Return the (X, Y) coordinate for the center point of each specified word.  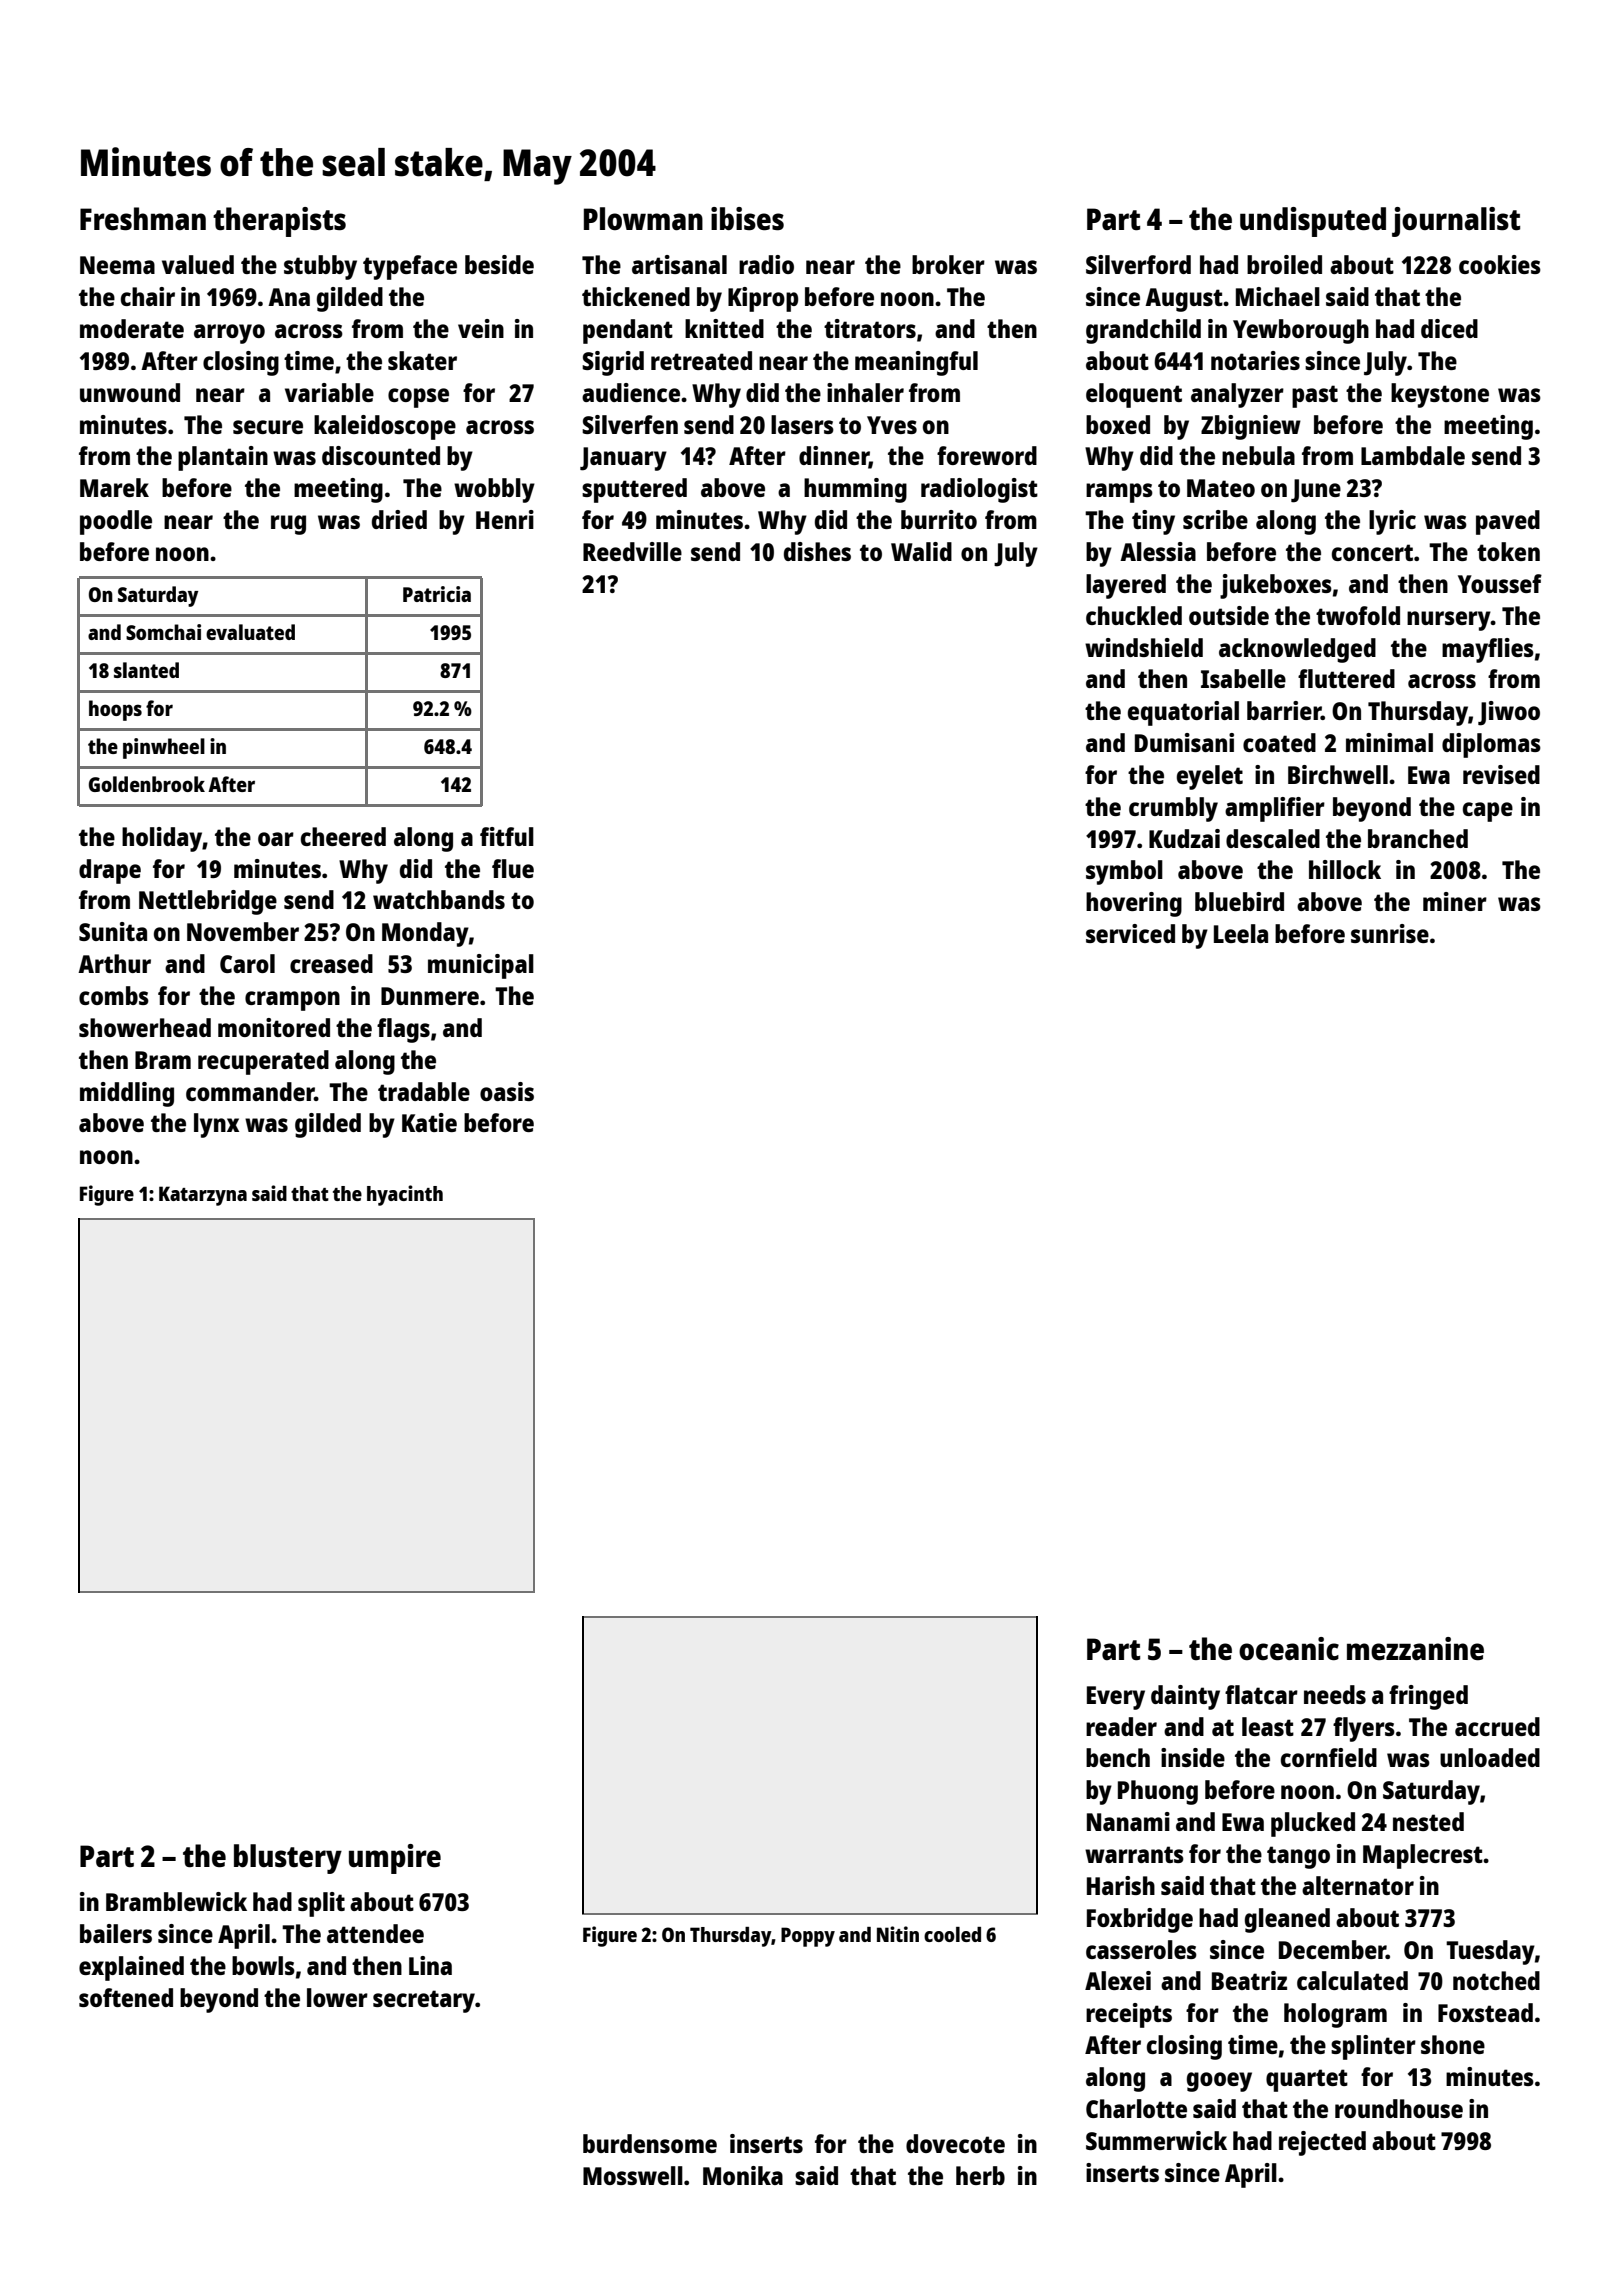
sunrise (1390, 933)
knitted (724, 328)
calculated (1352, 1980)
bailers (116, 1933)
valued (198, 264)
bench (1118, 1757)
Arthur (114, 963)
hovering (1134, 904)
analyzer (1237, 395)
